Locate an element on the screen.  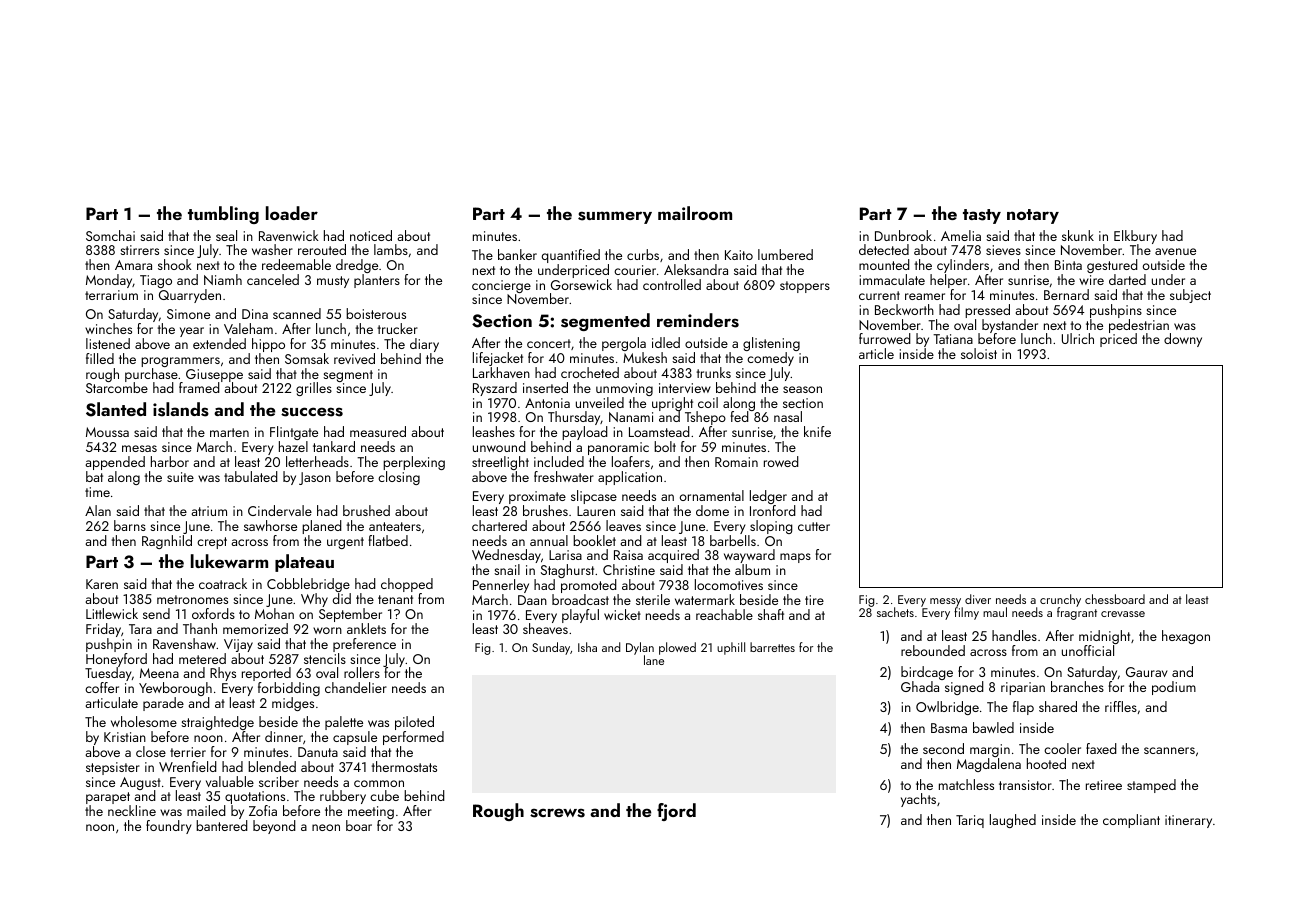
sterile is located at coordinates (653, 599).
